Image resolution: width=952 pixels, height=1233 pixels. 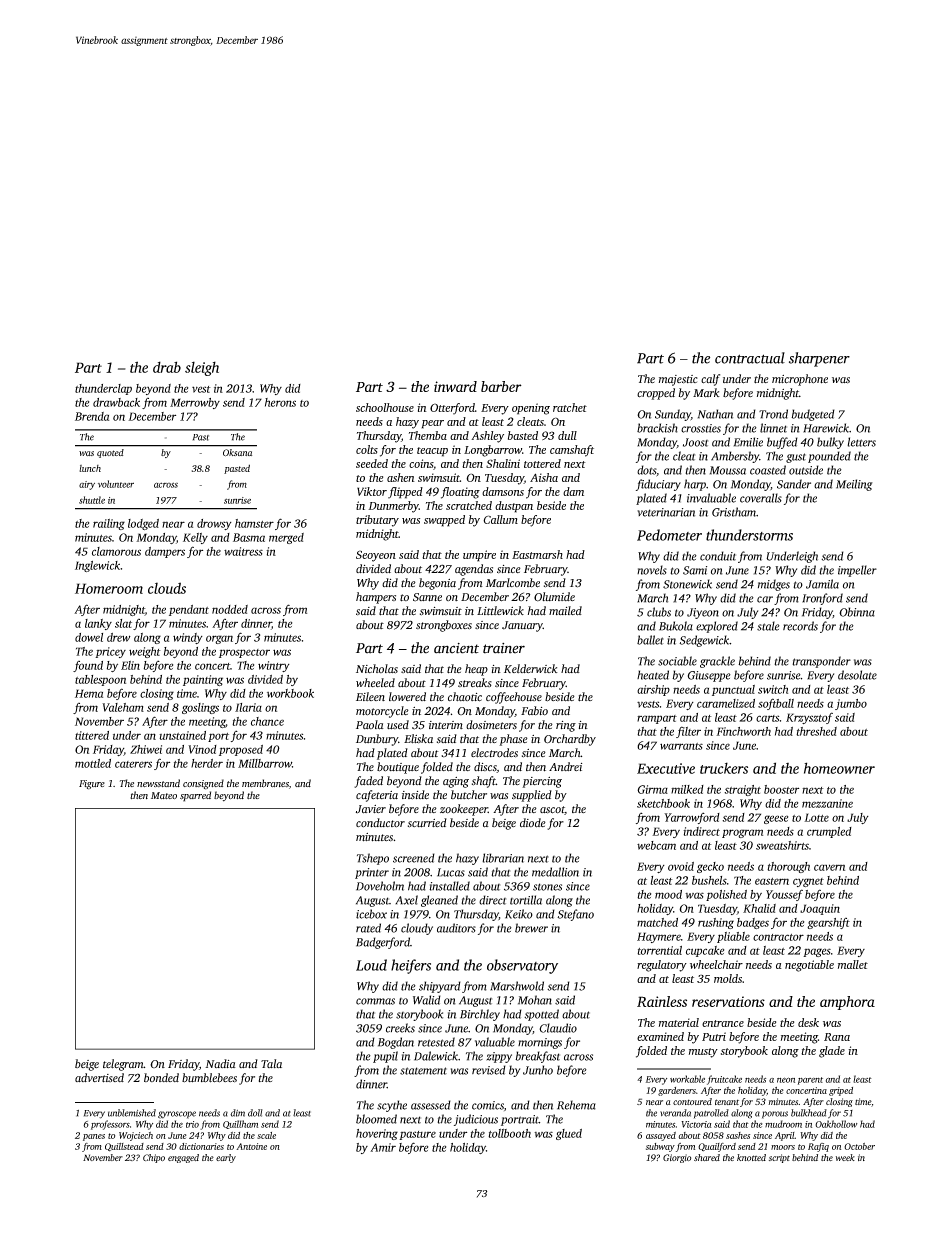 What do you see at coordinates (226, 1158) in the page?
I see `early` at bounding box center [226, 1158].
